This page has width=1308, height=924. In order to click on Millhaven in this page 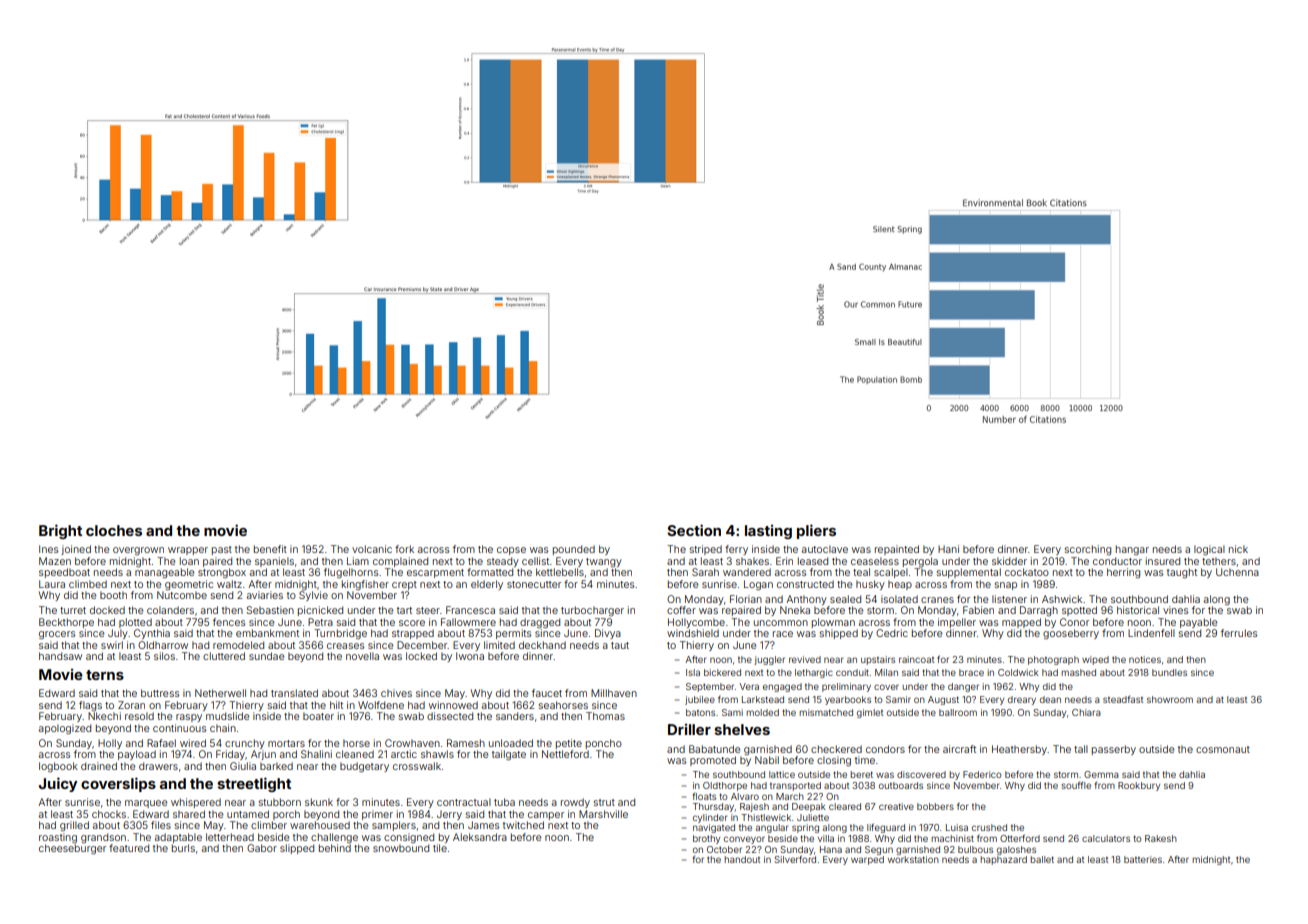, I will do `click(614, 693)`.
